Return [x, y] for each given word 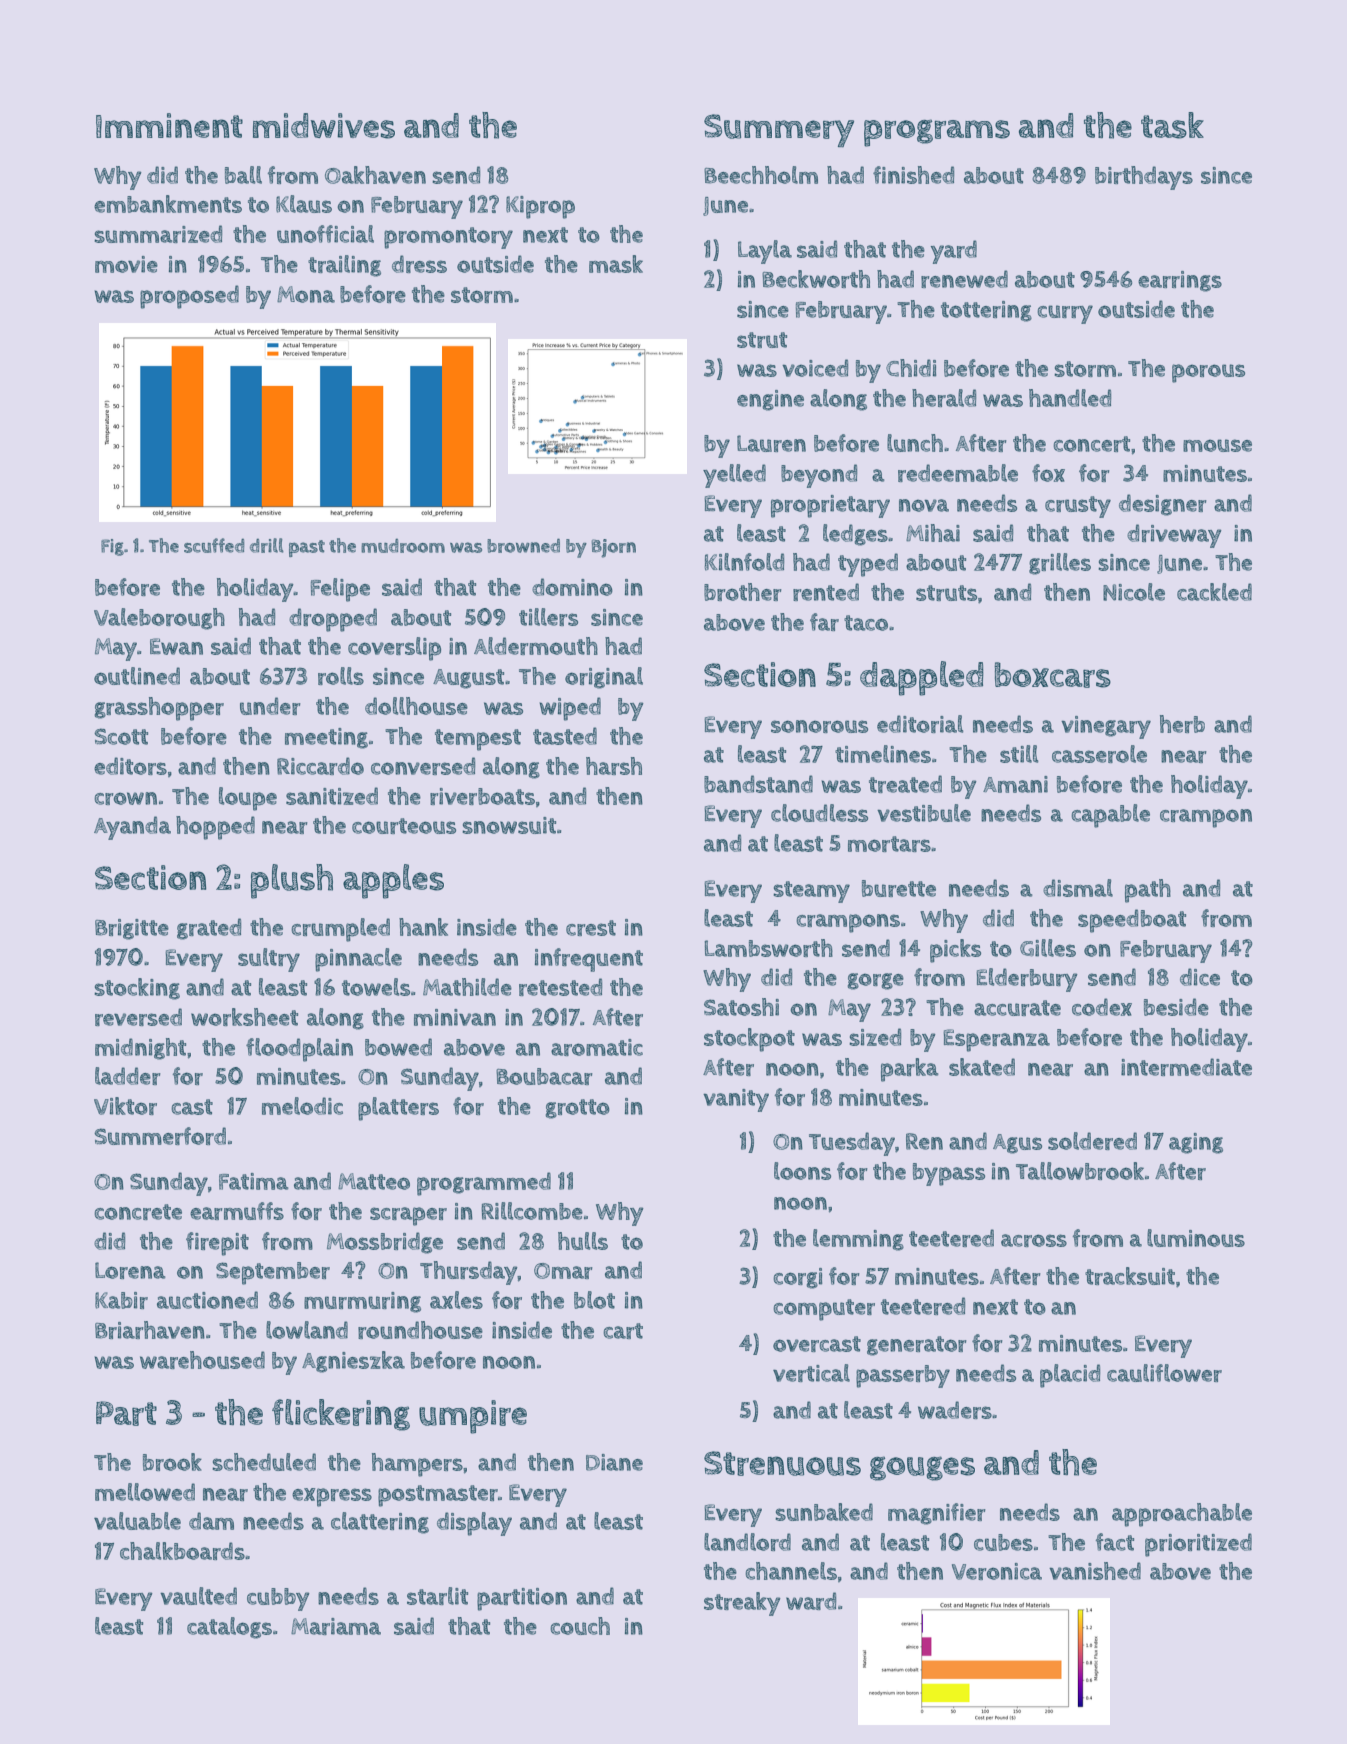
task [1172, 125]
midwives [324, 126]
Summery [779, 131]
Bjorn [614, 548]
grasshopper [159, 709]
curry [1065, 314]
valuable [137, 1521]
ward [811, 1601]
